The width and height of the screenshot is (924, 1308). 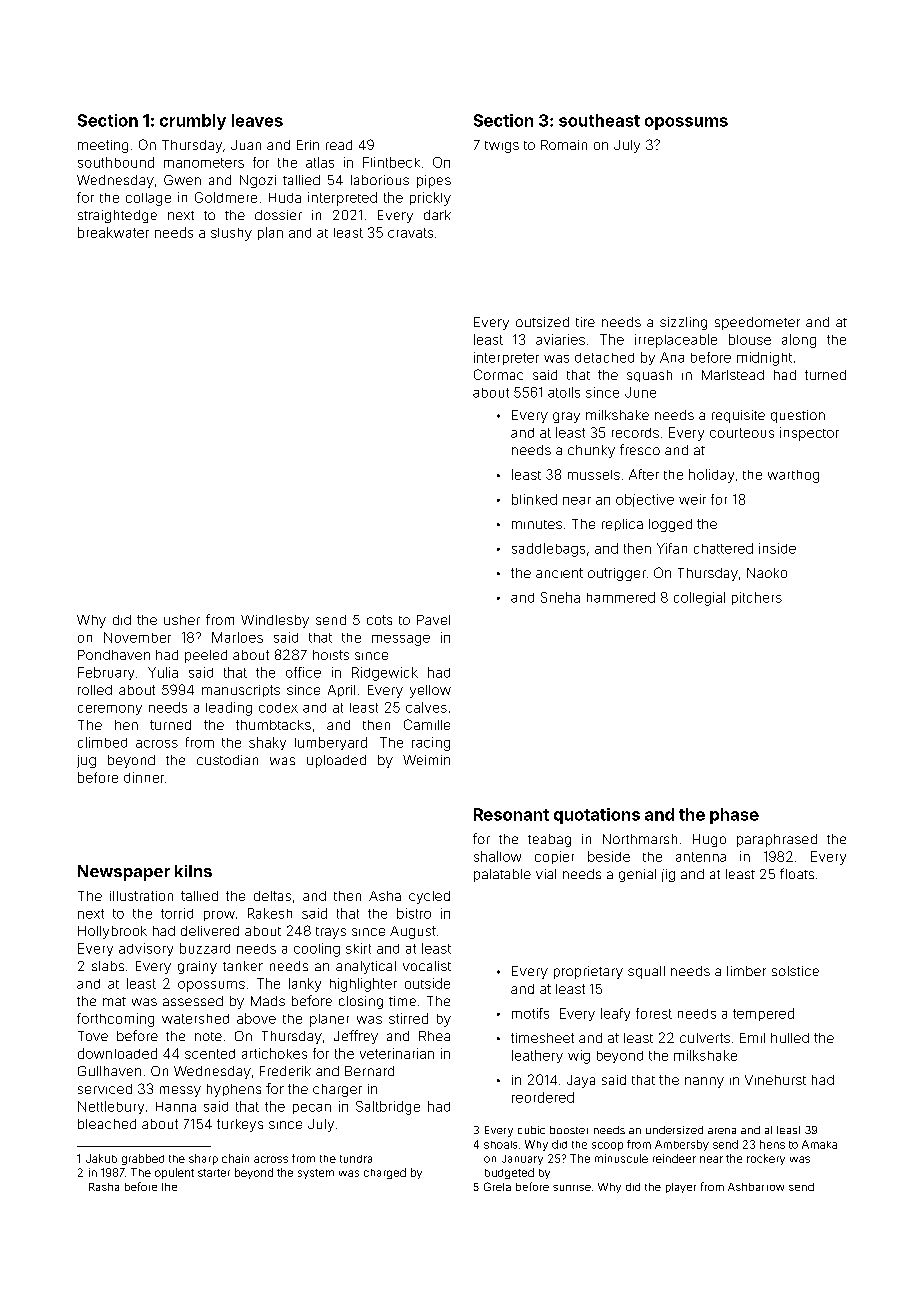 What do you see at coordinates (502, 147) in the screenshot?
I see `twigs` at bounding box center [502, 147].
